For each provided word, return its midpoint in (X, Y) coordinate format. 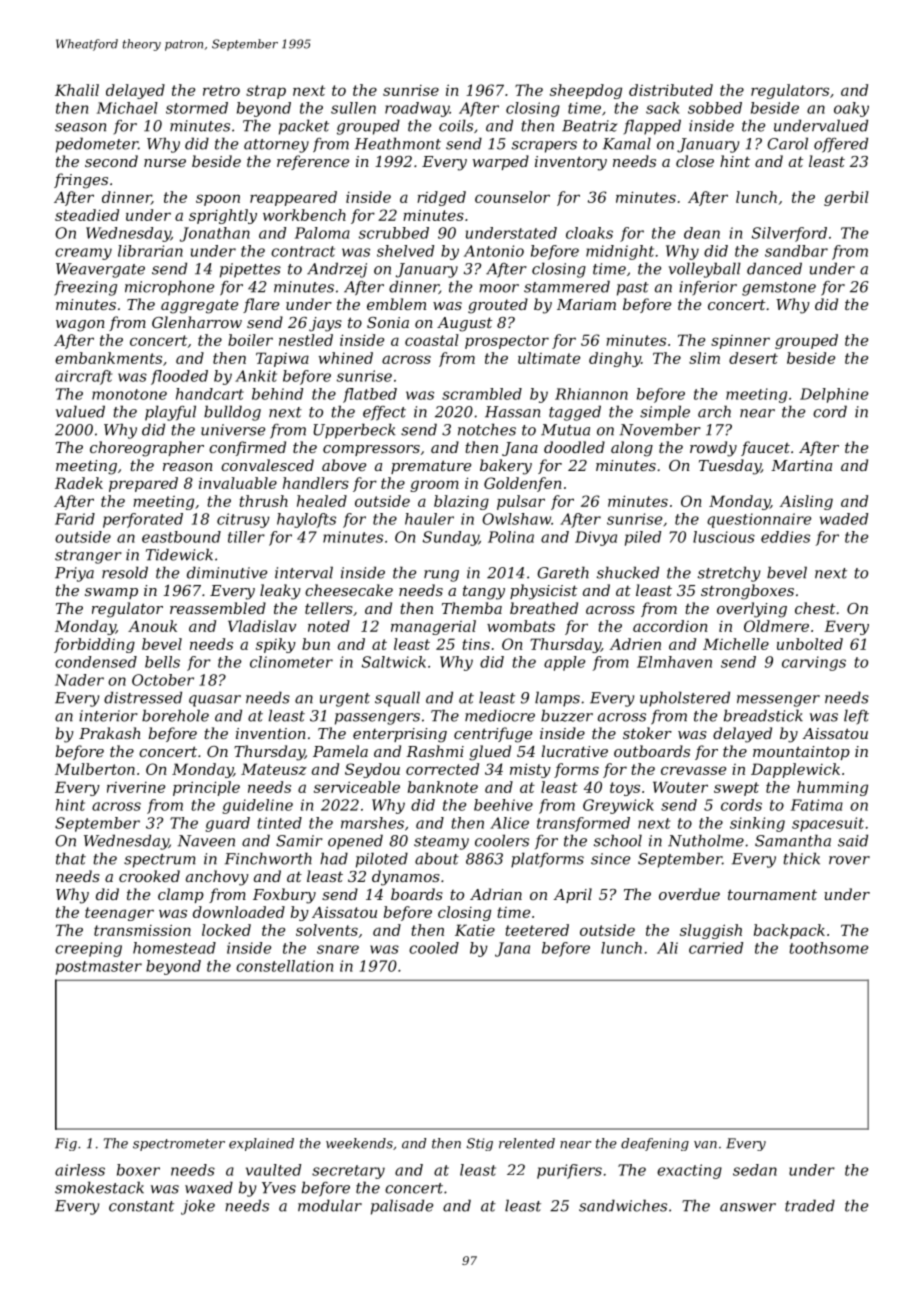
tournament (772, 894)
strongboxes (747, 592)
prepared (143, 484)
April (572, 895)
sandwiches (623, 1205)
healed (322, 501)
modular (330, 1205)
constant (141, 1206)
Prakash (109, 733)
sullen (353, 108)
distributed (671, 90)
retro (221, 90)
